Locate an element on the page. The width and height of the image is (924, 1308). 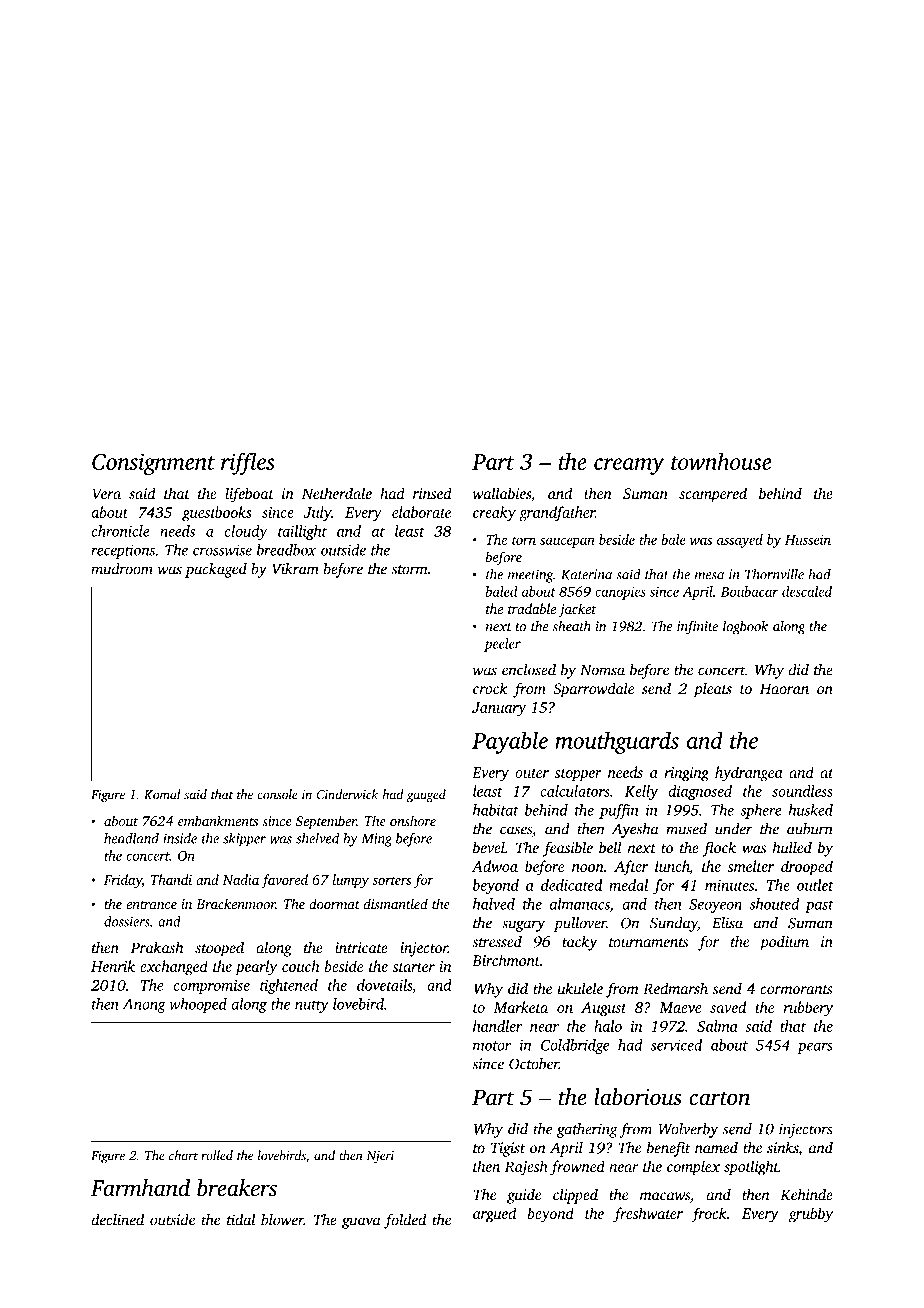
macaws is located at coordinates (665, 1196).
